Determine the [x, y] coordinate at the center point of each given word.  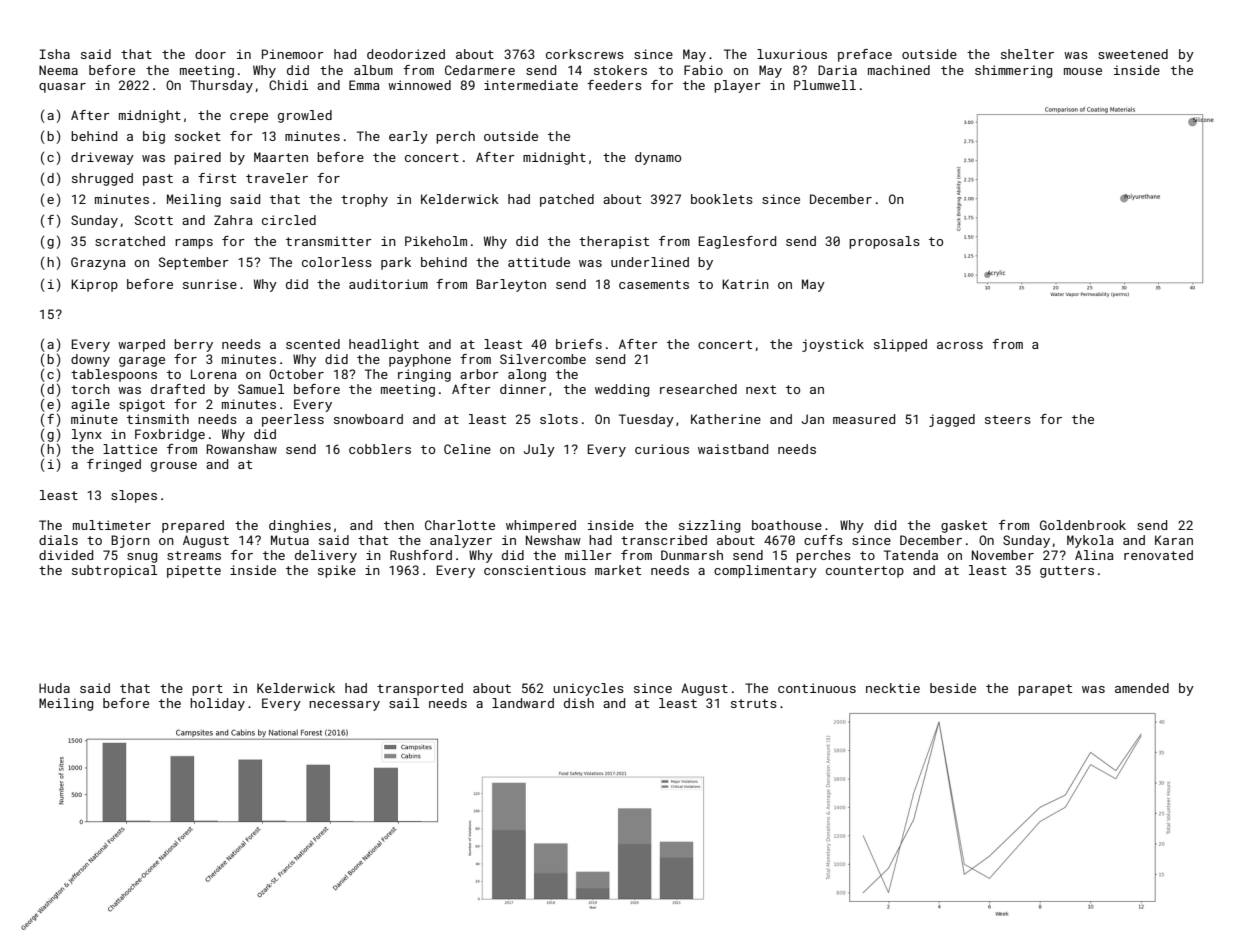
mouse [1083, 71]
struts [754, 703]
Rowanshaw [242, 449]
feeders [614, 85]
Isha [54, 54]
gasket [964, 526]
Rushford [421, 555]
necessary [344, 706]
